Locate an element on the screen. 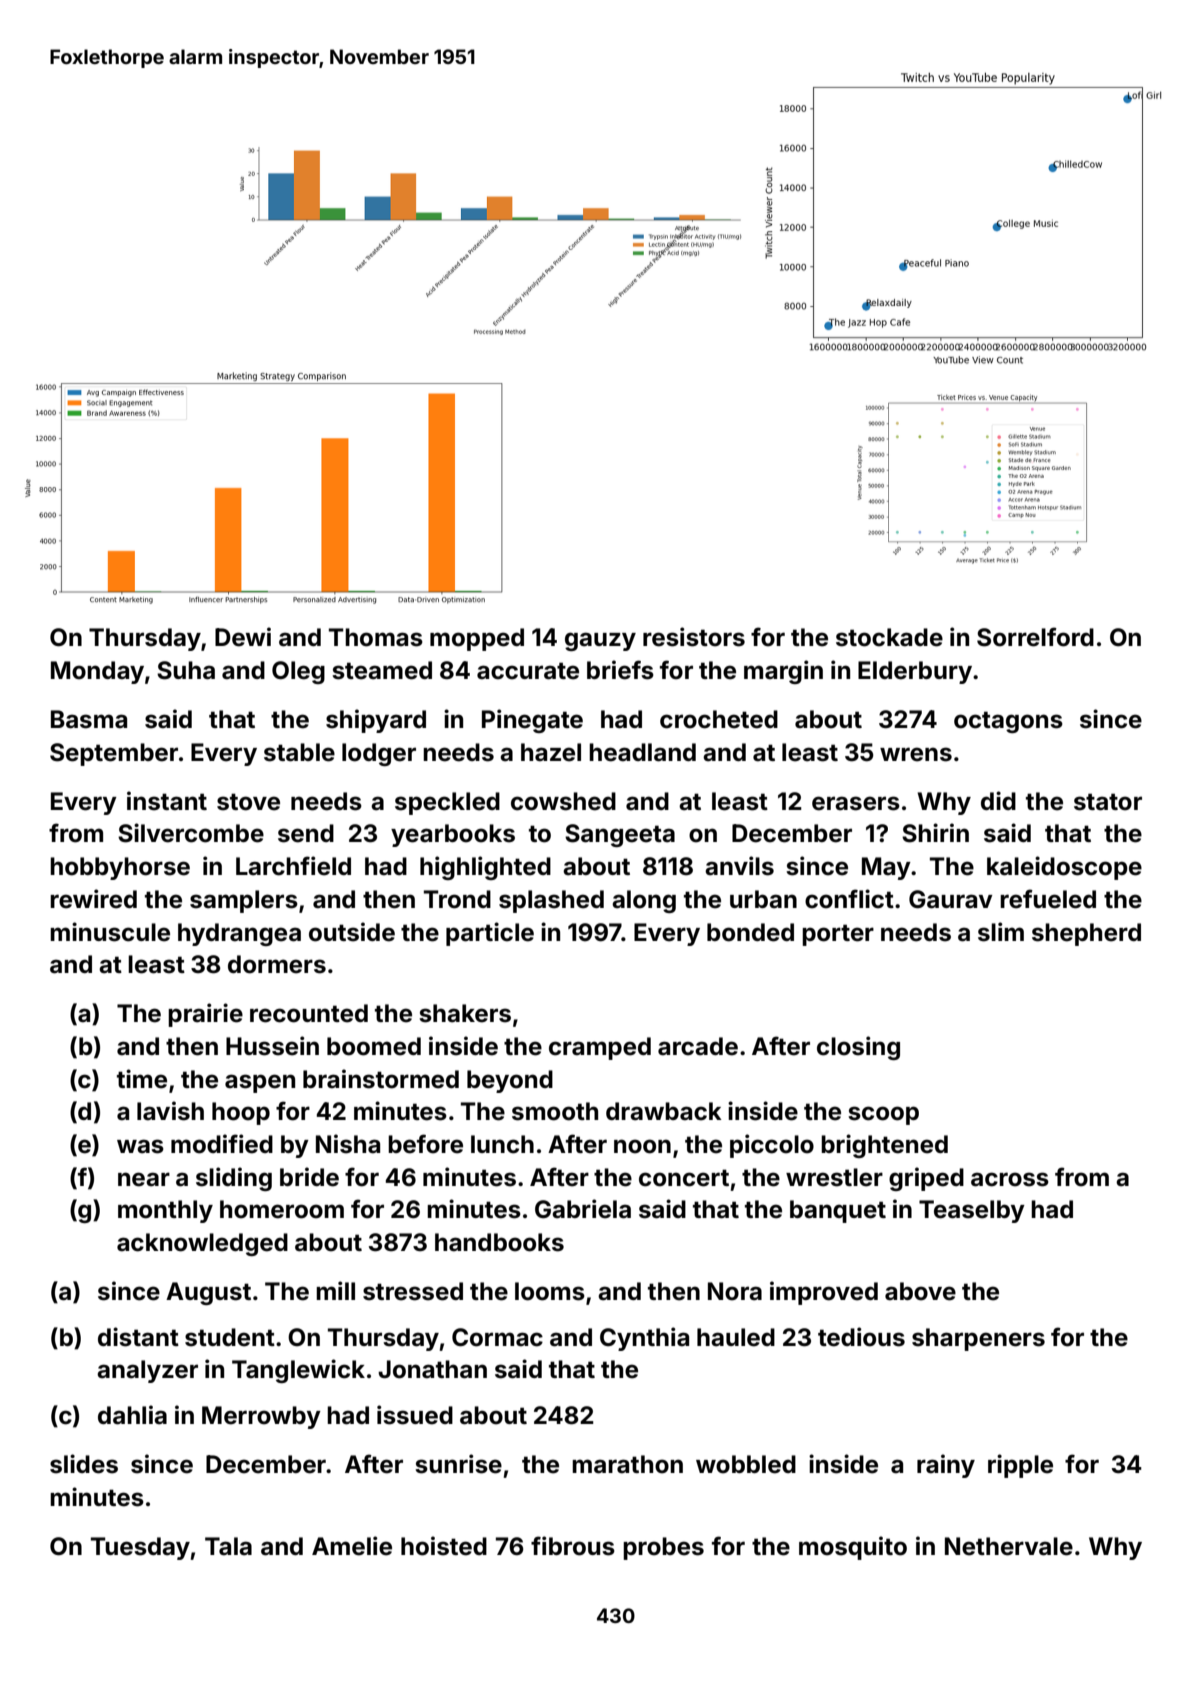 The height and width of the screenshot is (1686, 1192). time is located at coordinates (142, 1079).
